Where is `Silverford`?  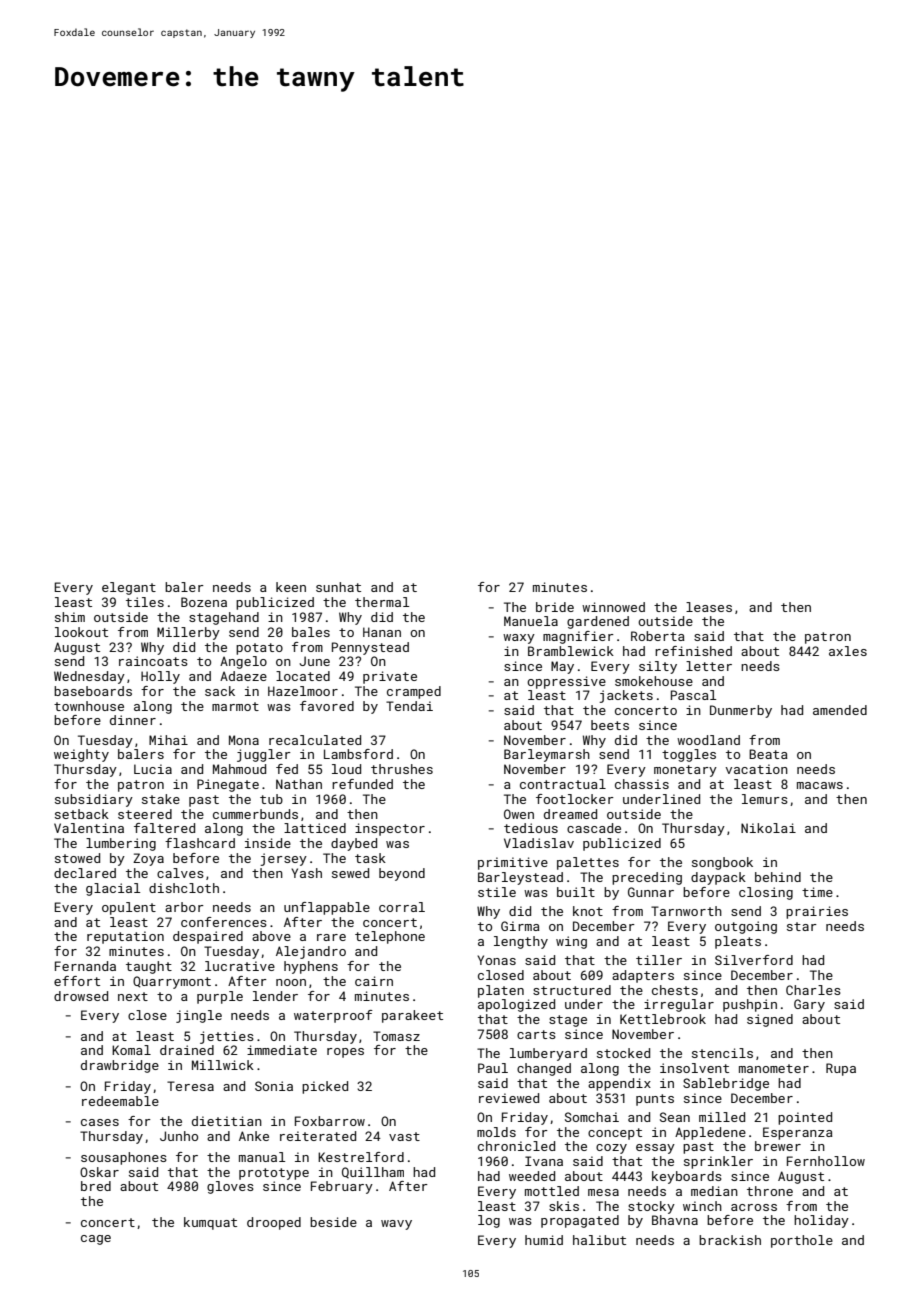
Silverford is located at coordinates (754, 960).
